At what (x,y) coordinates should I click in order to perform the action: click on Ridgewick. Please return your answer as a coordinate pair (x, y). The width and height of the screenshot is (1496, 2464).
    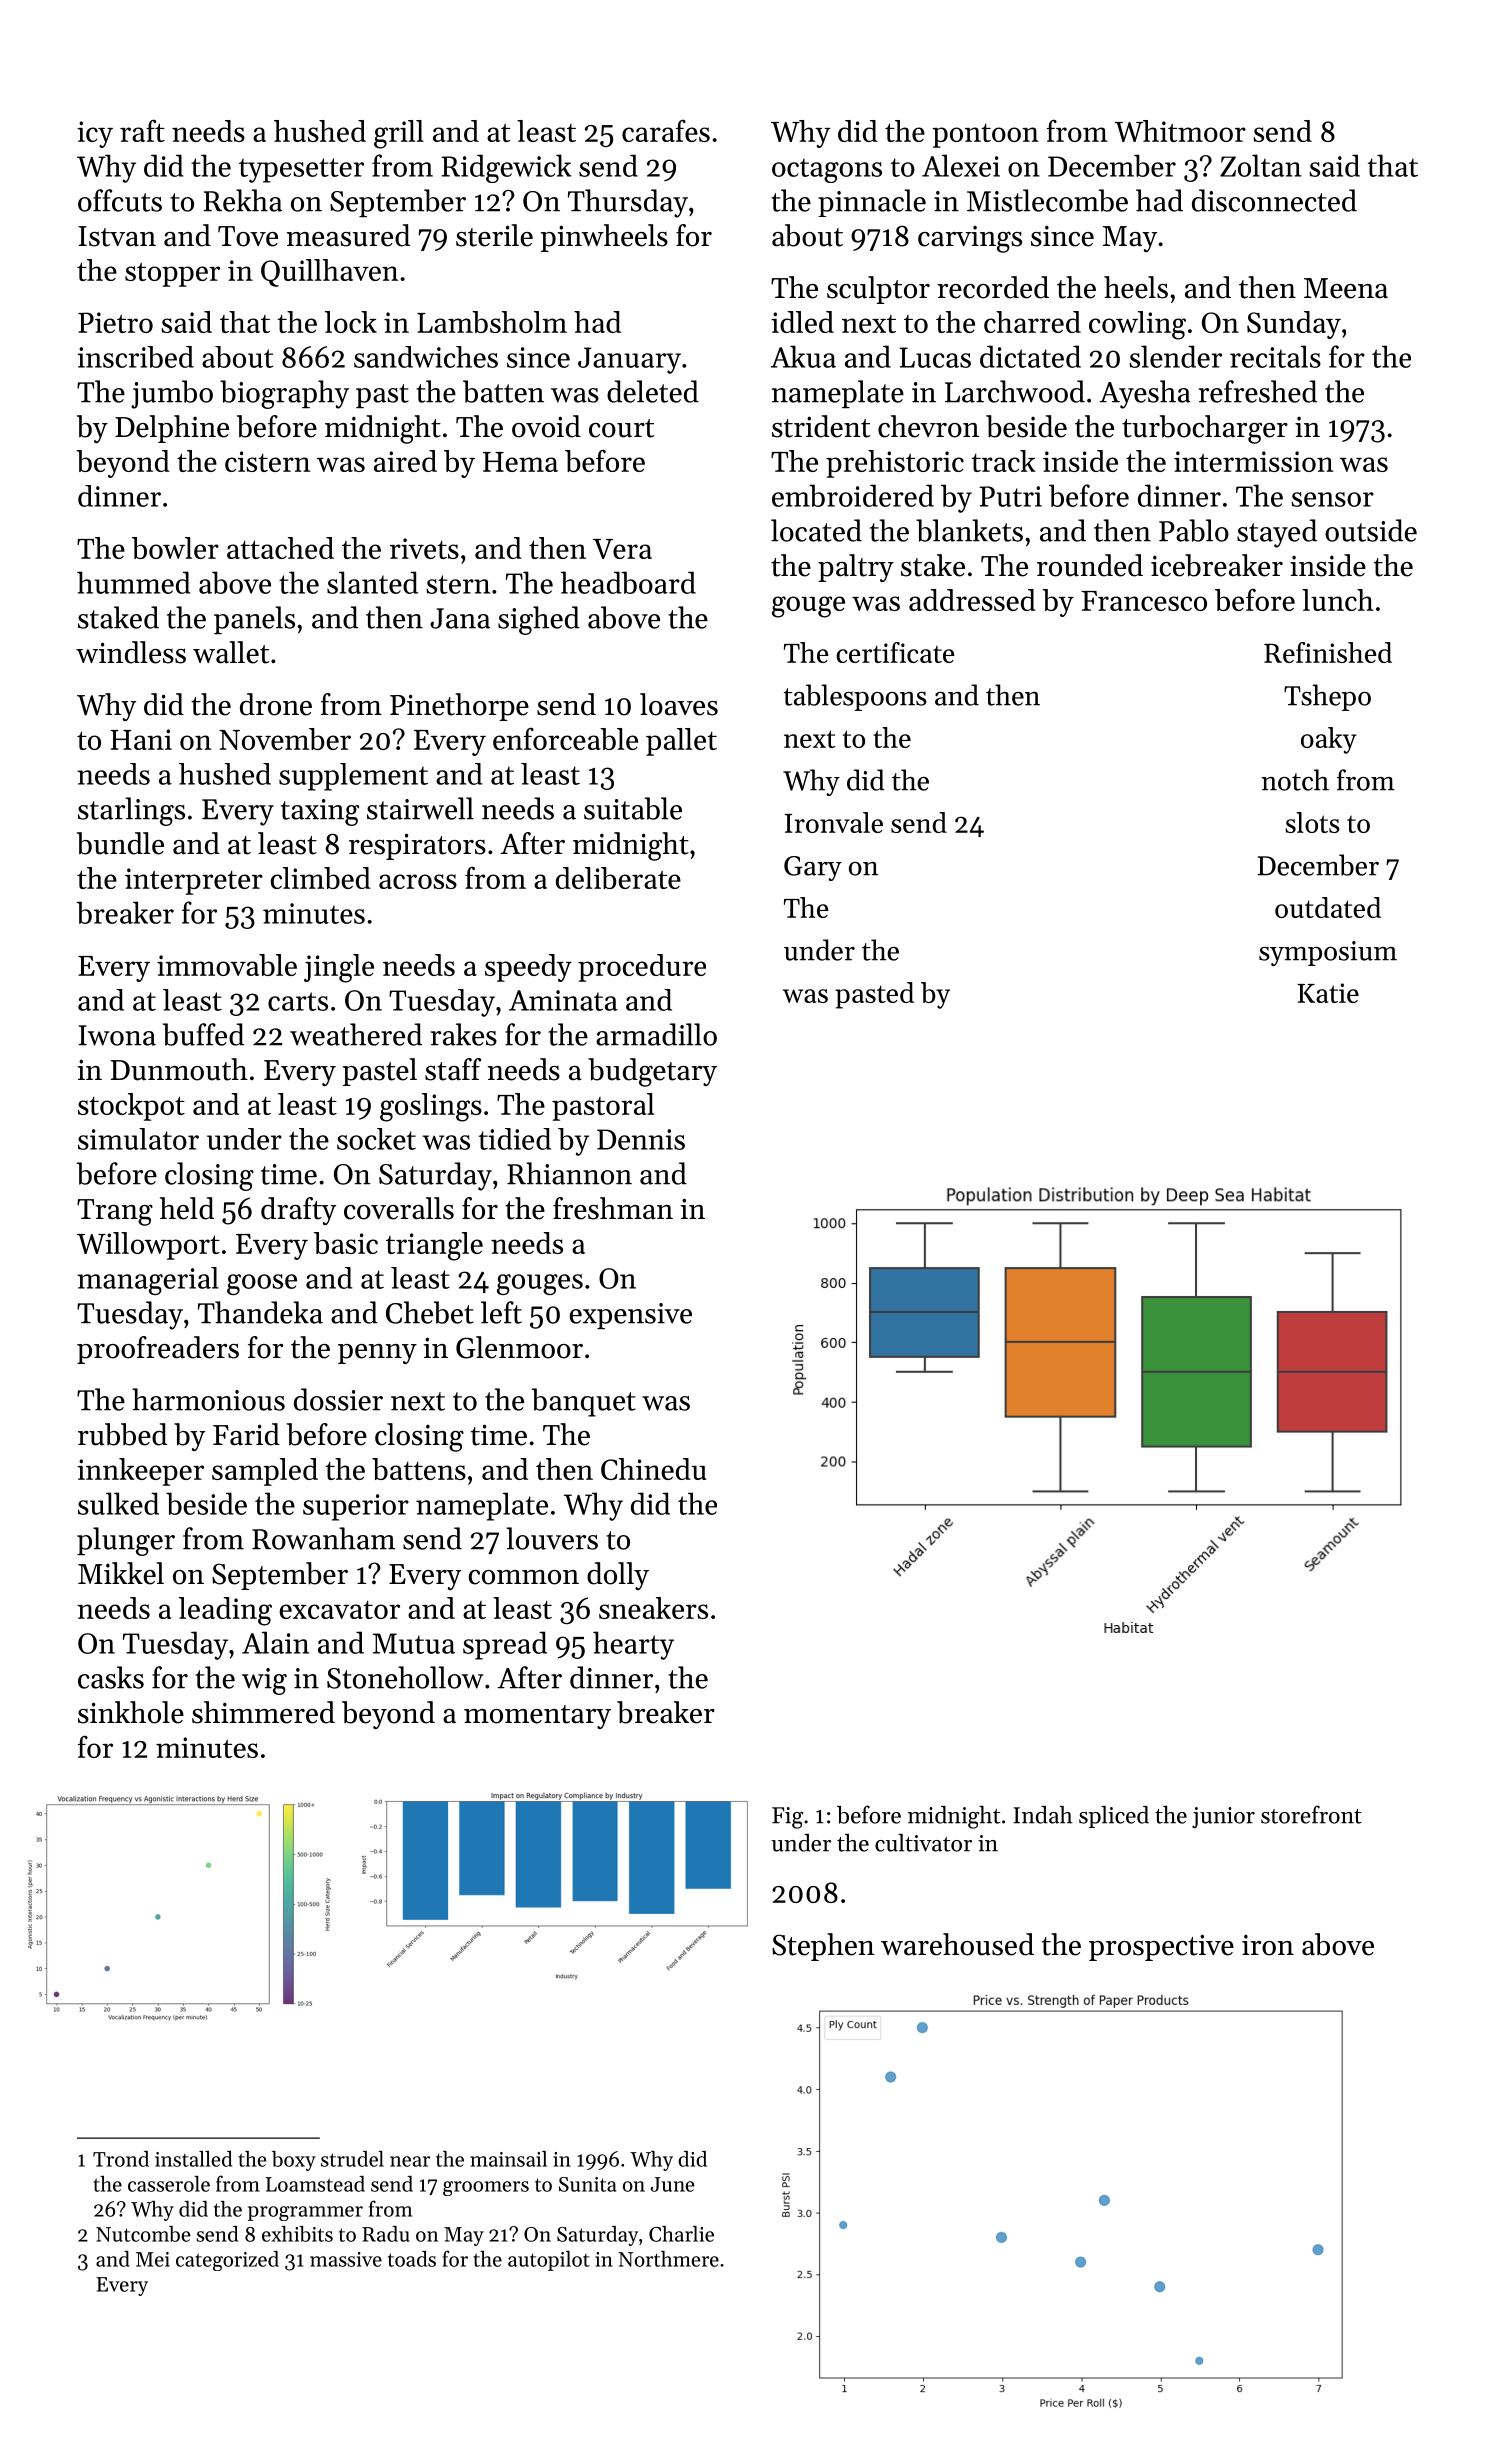
    Looking at the image, I should click on (506, 168).
